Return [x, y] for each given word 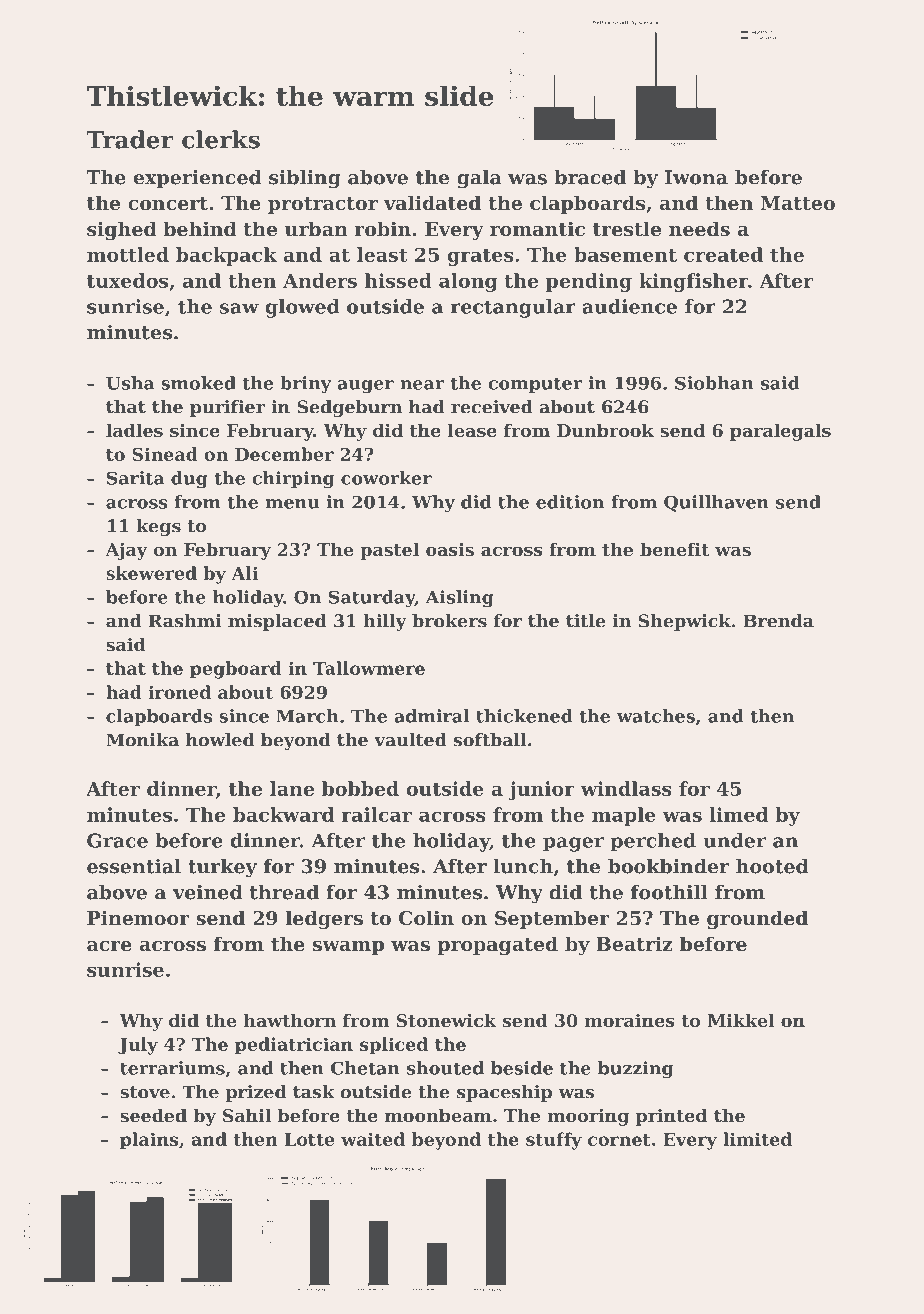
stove [145, 1092]
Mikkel [741, 1020]
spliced [394, 1046]
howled [220, 740]
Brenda [778, 621]
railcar [377, 814]
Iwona [696, 177]
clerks [221, 139]
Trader [130, 139]
